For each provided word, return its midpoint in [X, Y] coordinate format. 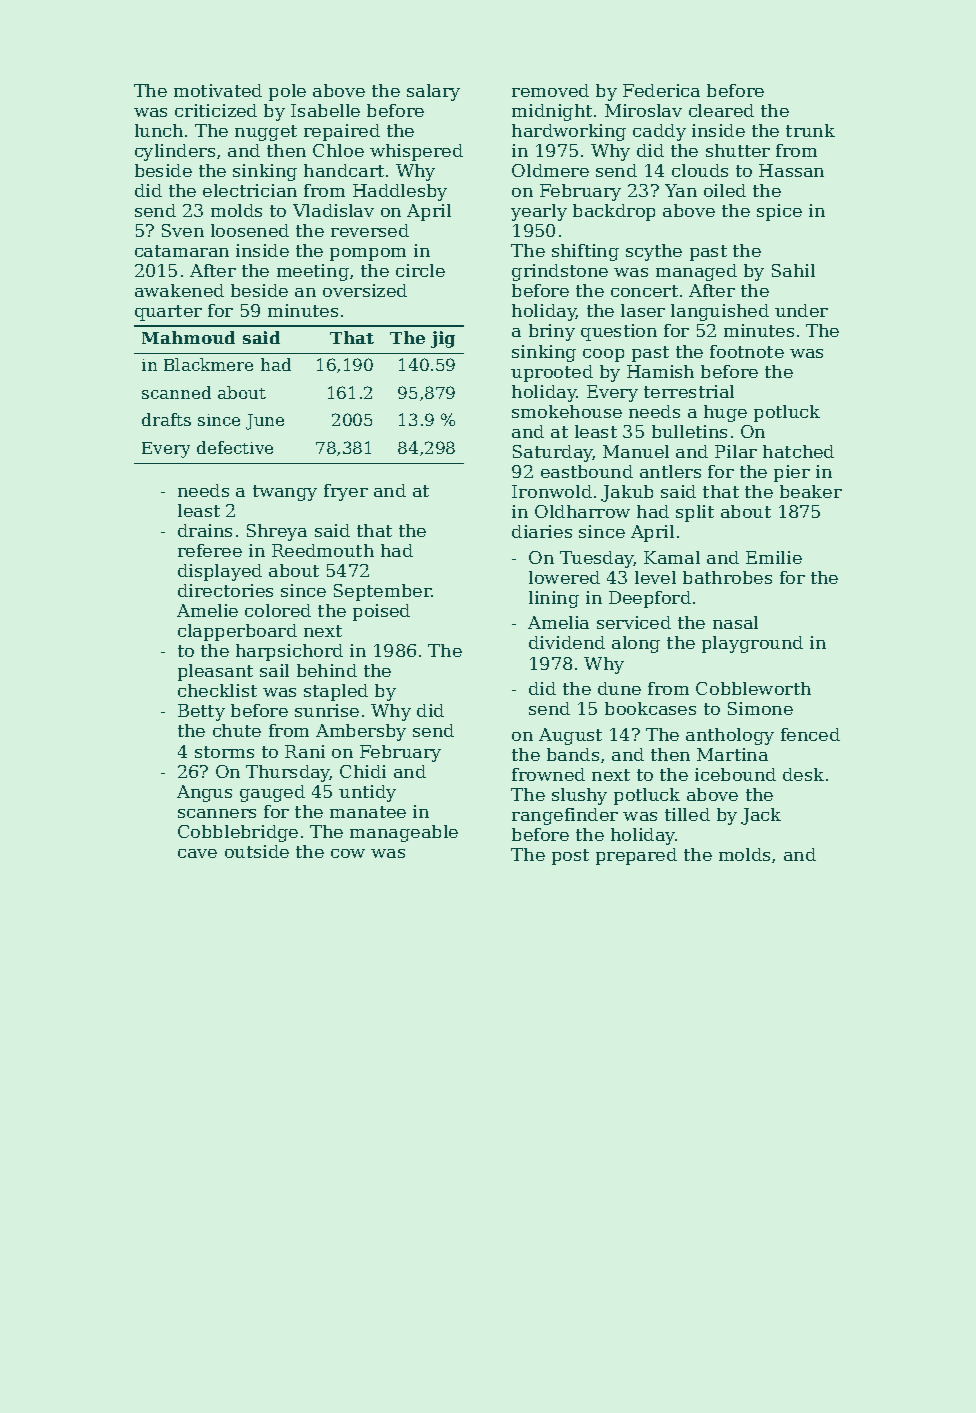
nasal [735, 622]
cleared [721, 110]
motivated [218, 90]
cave [197, 853]
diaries [542, 531]
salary [433, 92]
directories [225, 590]
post [570, 857]
